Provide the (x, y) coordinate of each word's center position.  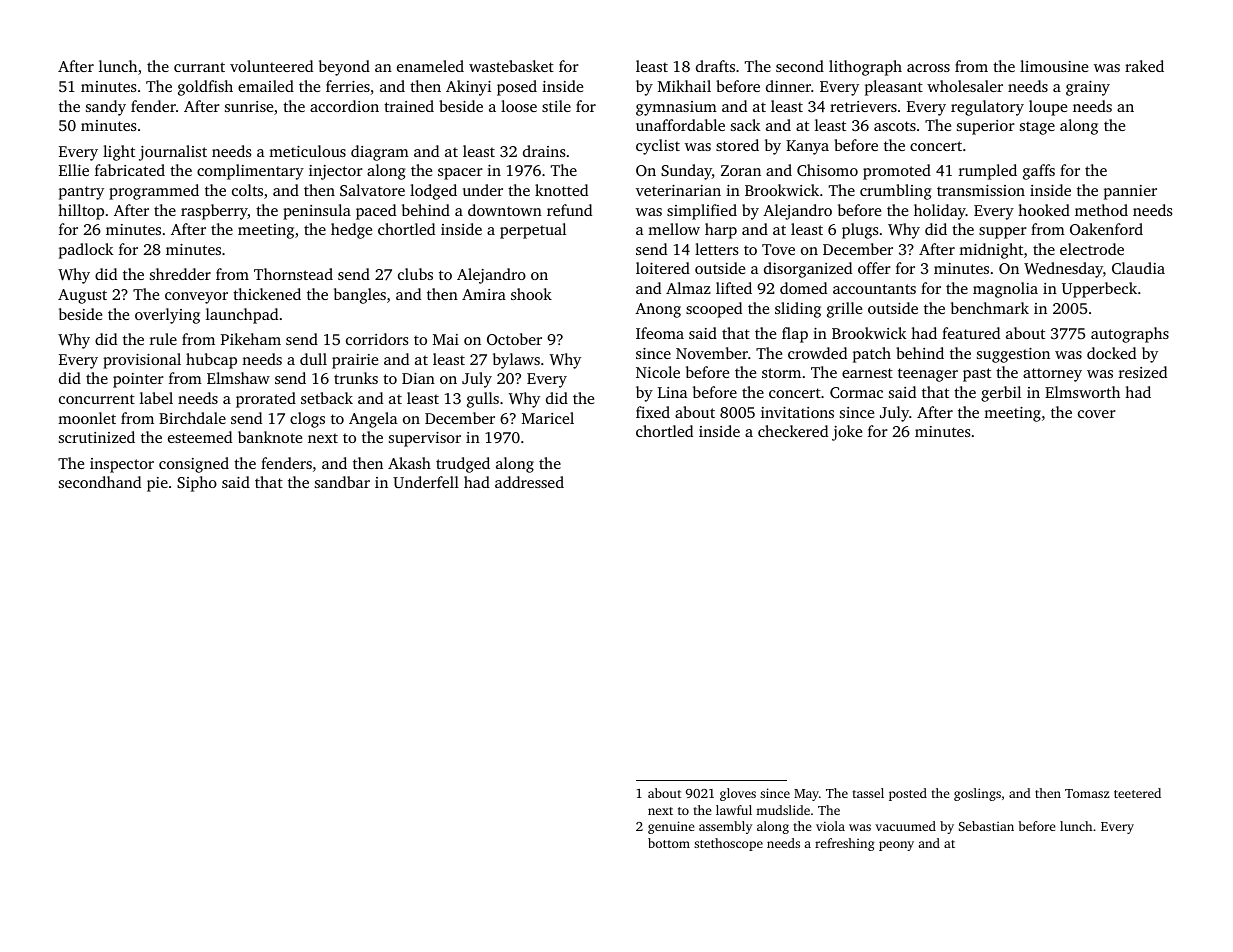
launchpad (242, 316)
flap (795, 335)
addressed (529, 482)
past (977, 375)
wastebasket (511, 66)
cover (1097, 414)
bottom (669, 843)
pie (157, 484)
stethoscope (728, 844)
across (928, 68)
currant (199, 67)
